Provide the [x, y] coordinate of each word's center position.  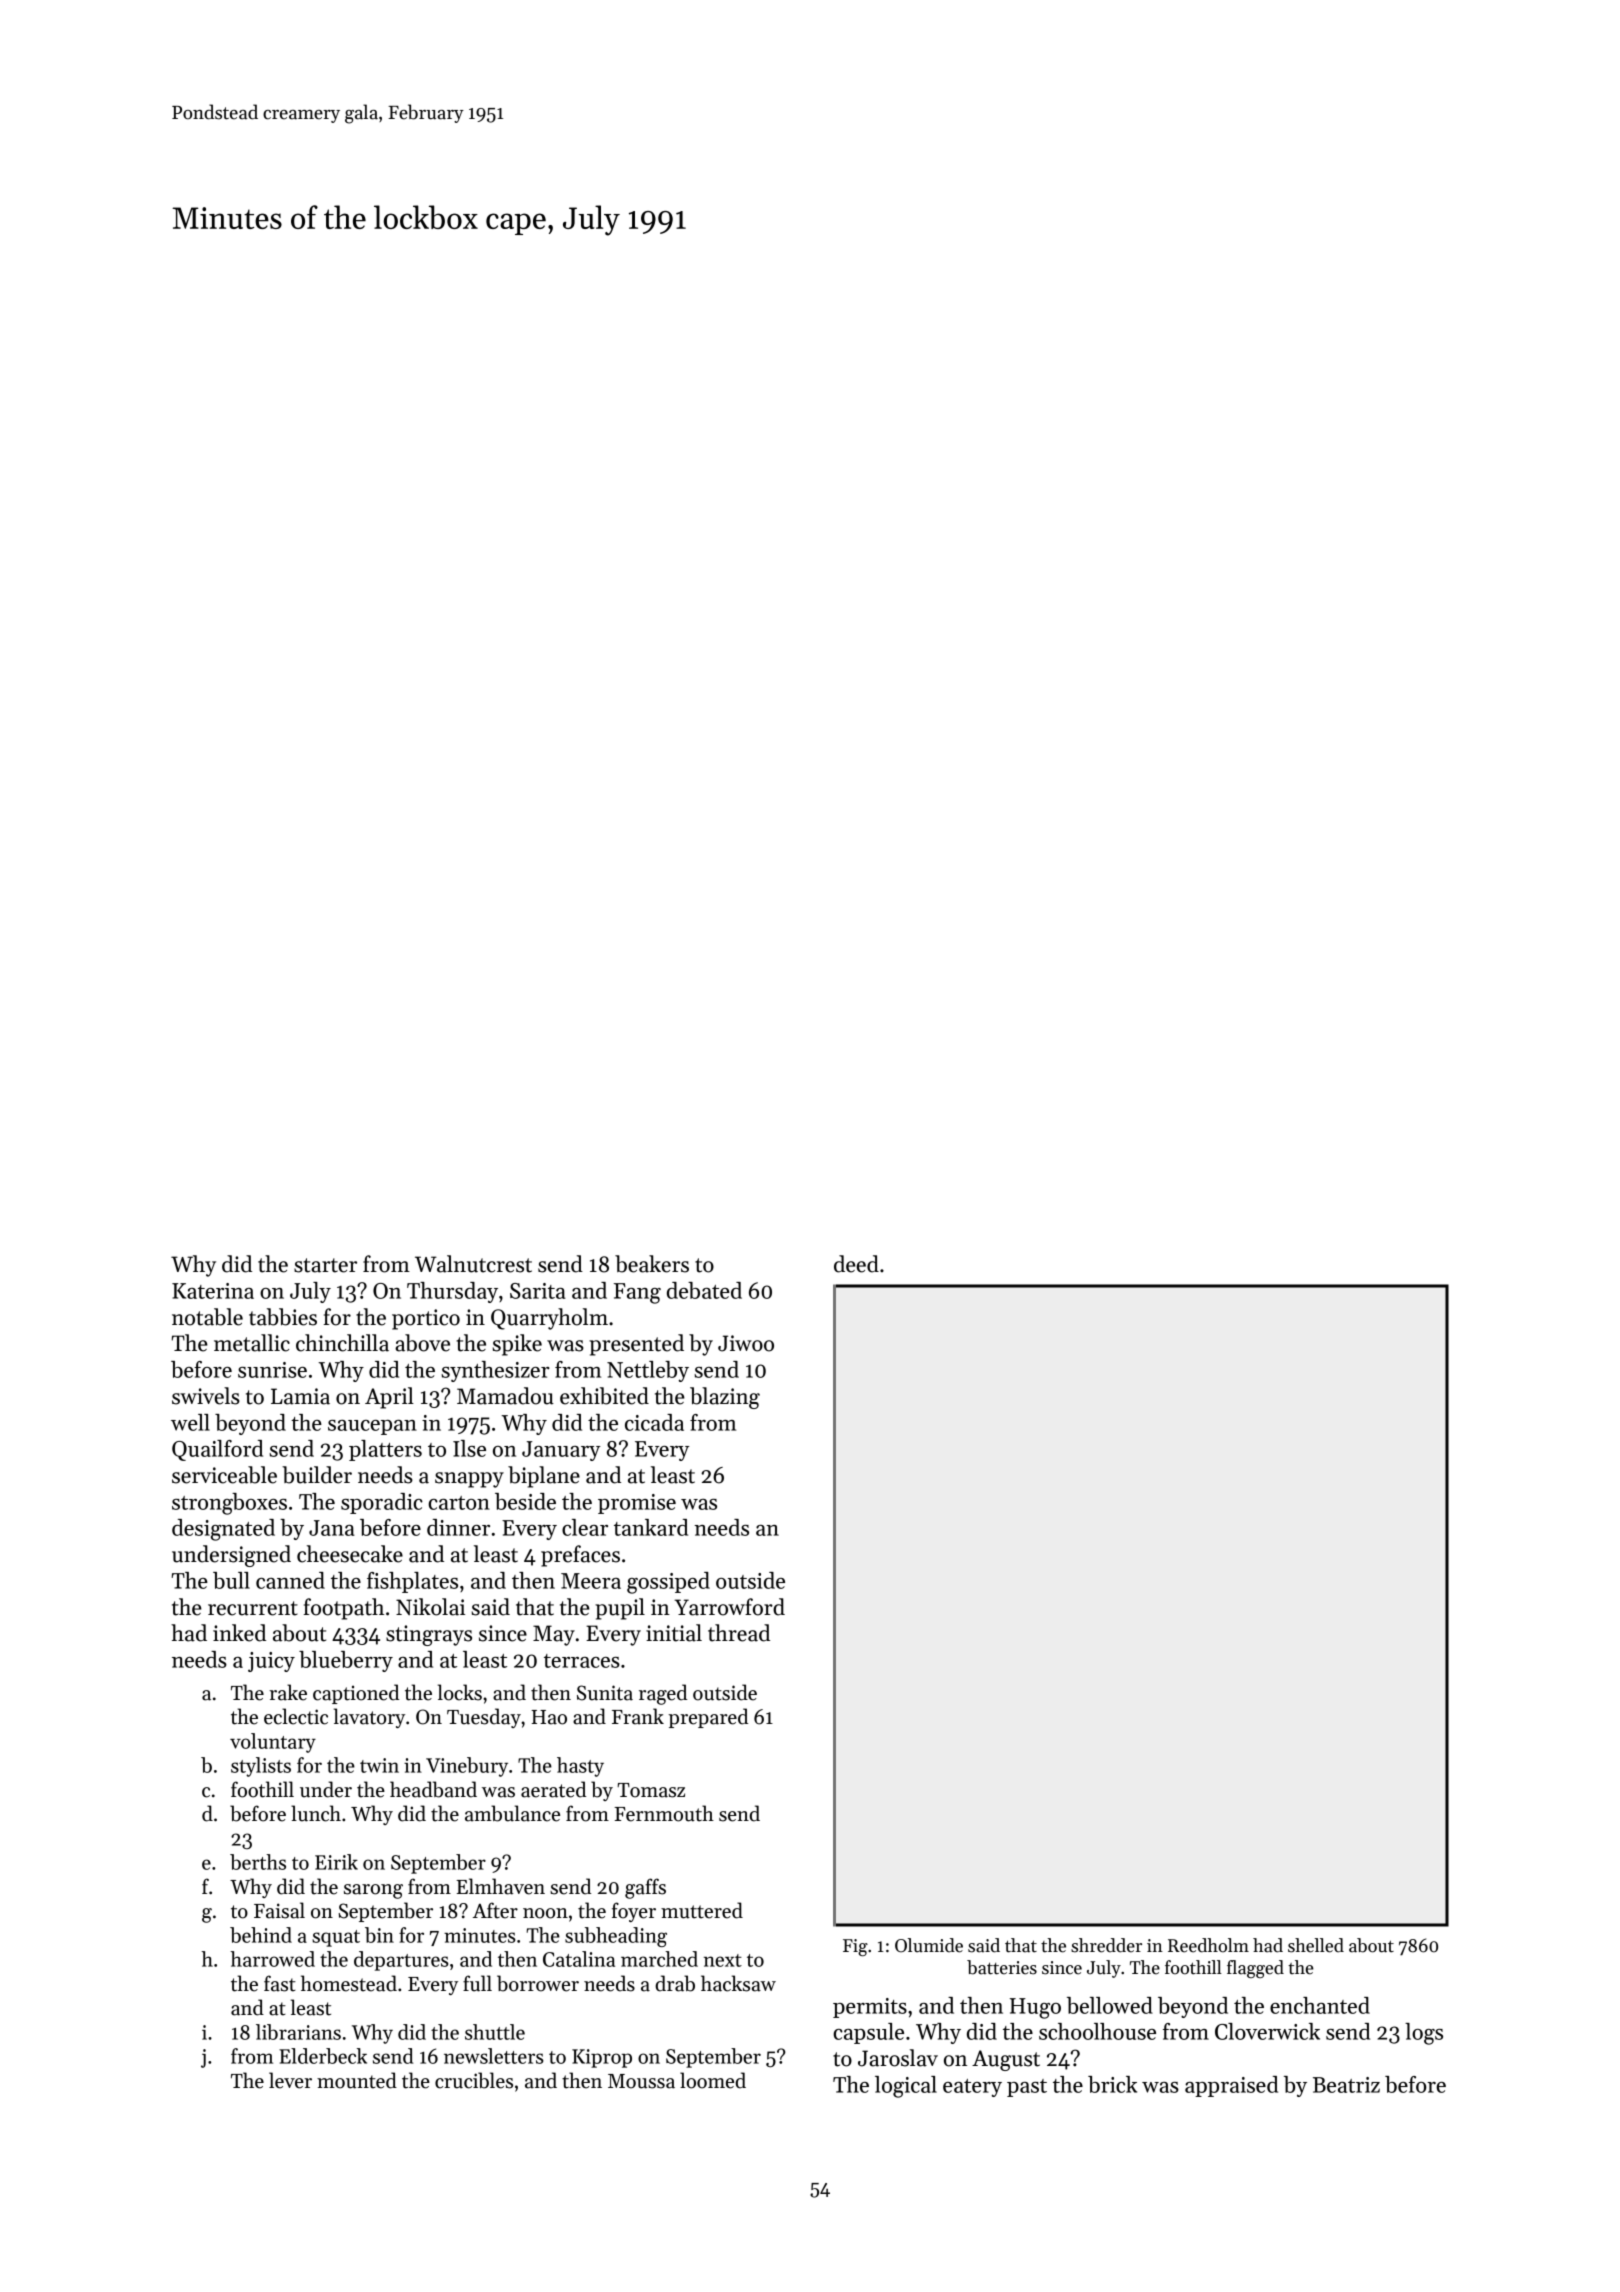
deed [856, 1264]
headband [433, 1789]
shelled [1316, 1945]
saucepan [372, 1427]
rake [288, 1692]
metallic [252, 1343]
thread [739, 1633]
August [1006, 2060]
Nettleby [648, 1371]
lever [290, 2080]
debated [704, 1290]
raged [663, 1694]
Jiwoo [746, 1343]
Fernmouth [664, 1813]
